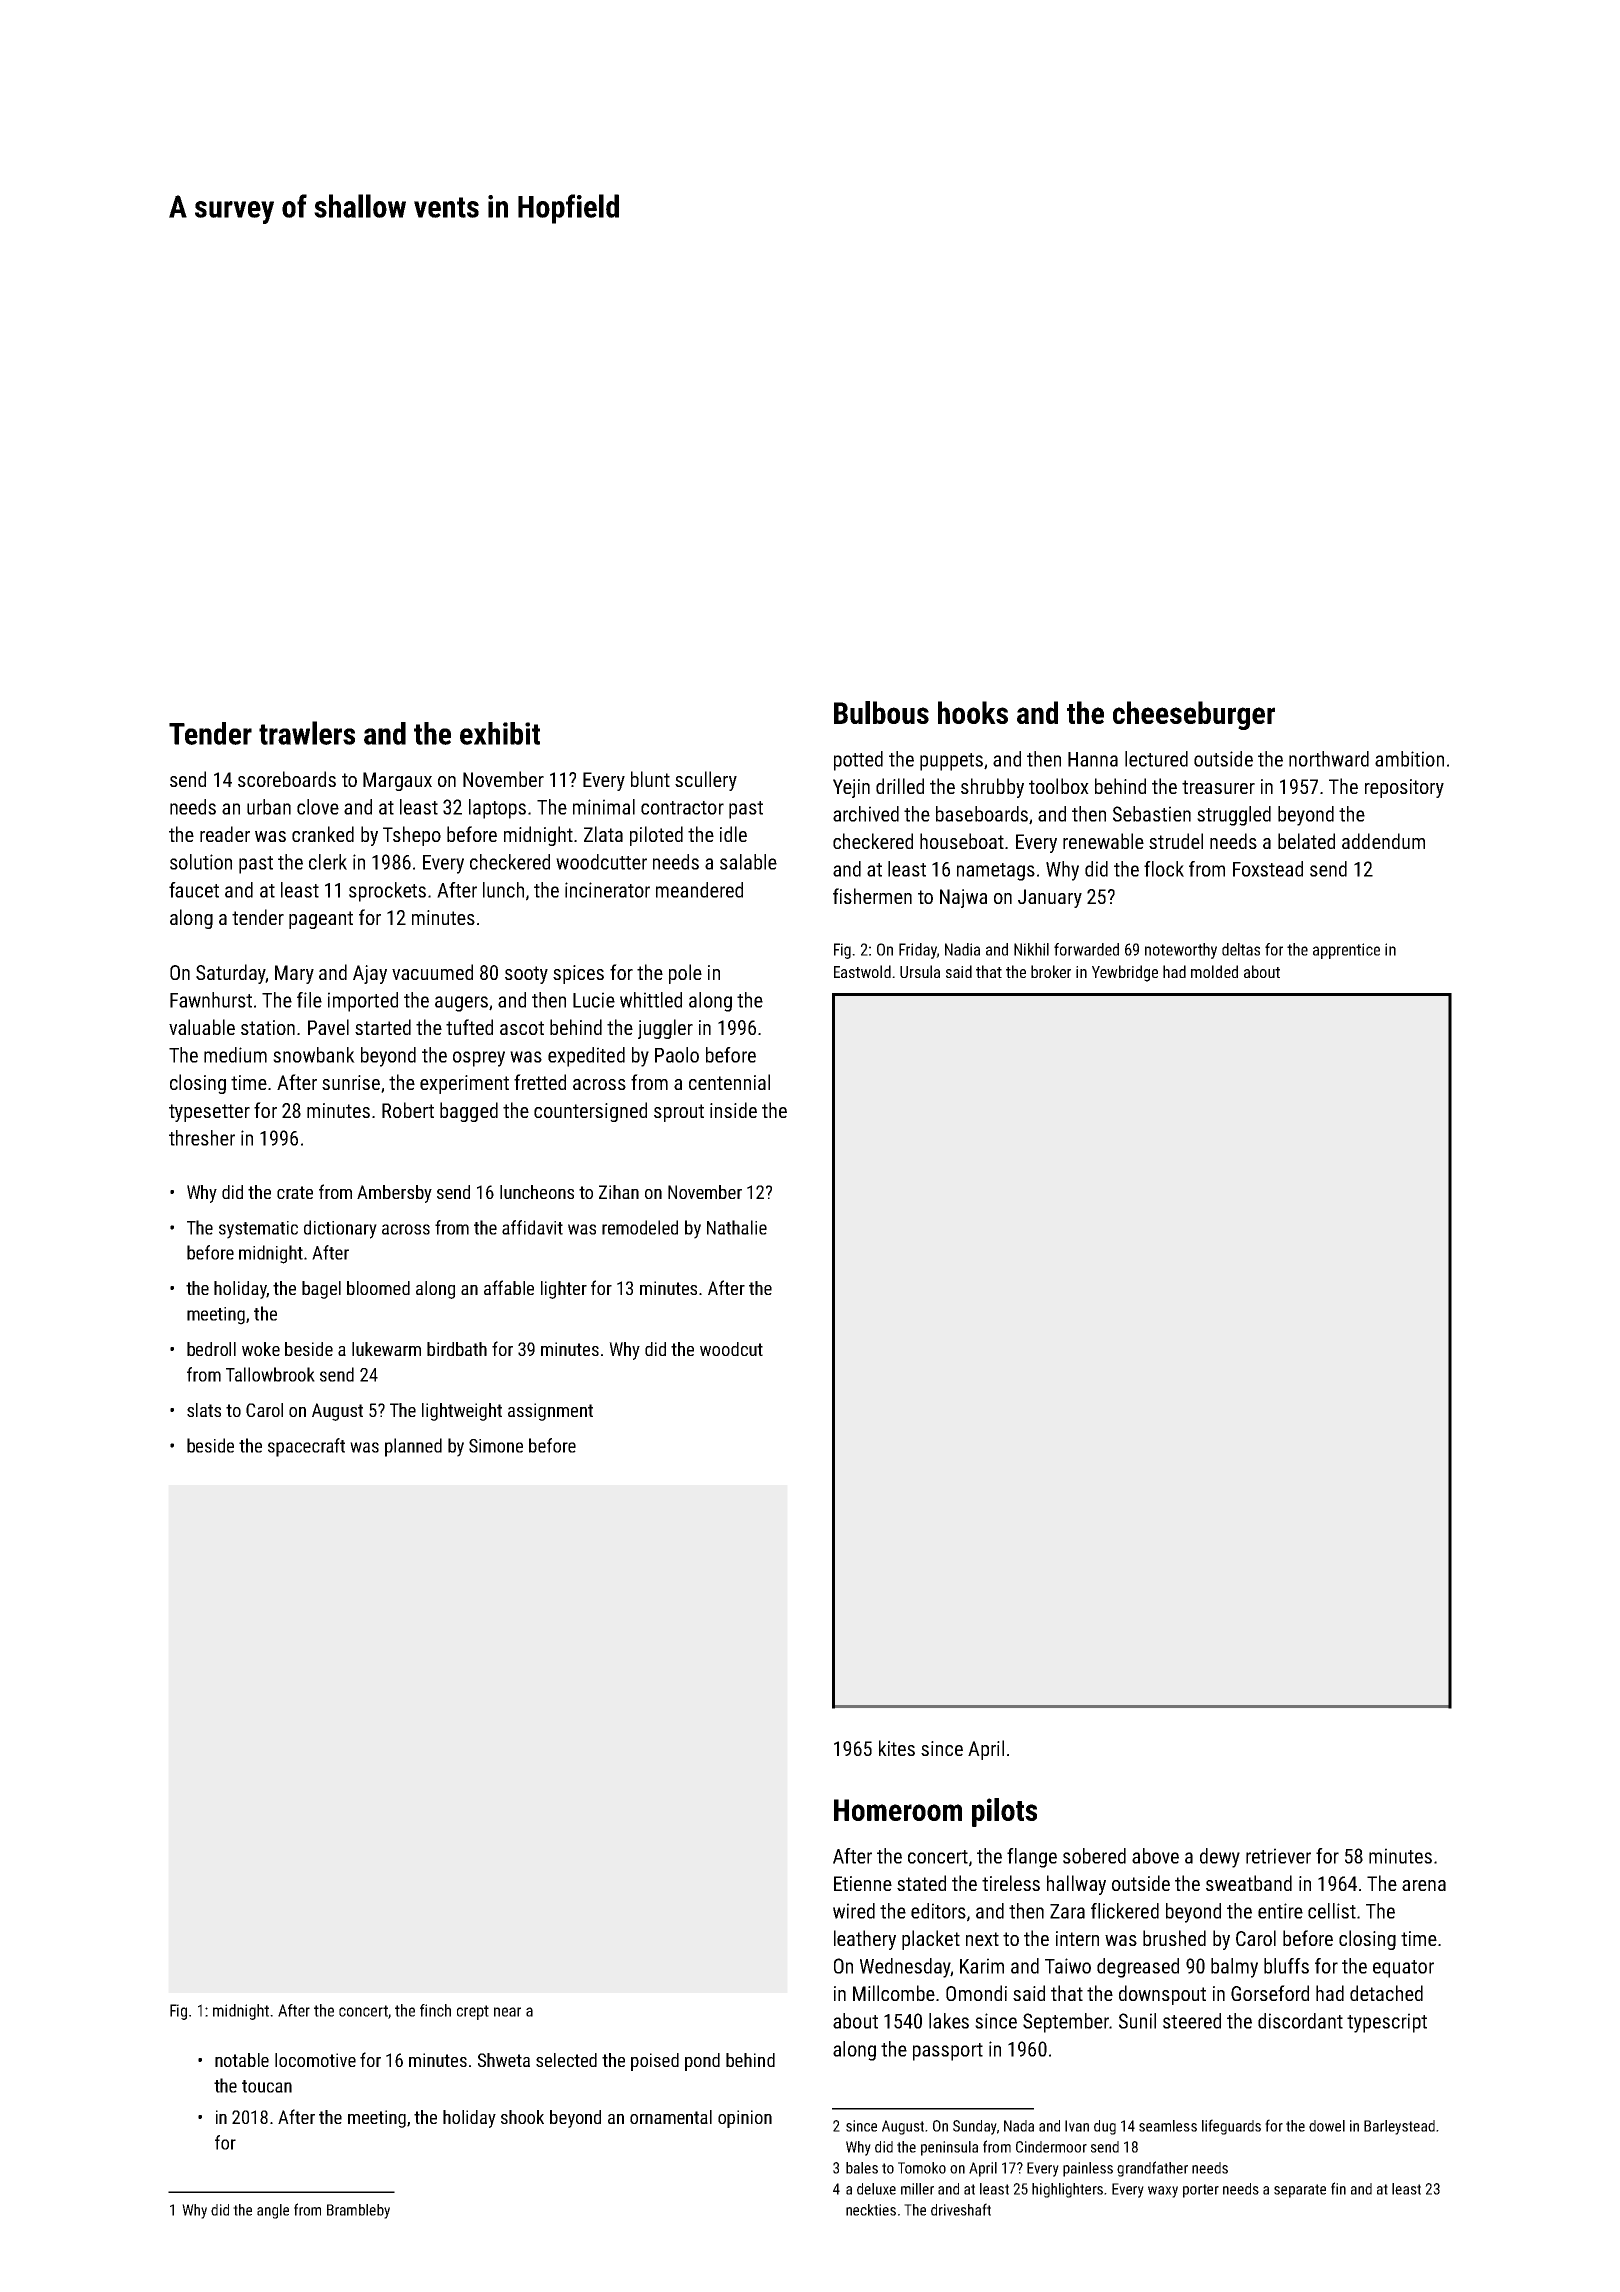 The height and width of the screenshot is (2292, 1620). What do you see at coordinates (640, 1227) in the screenshot?
I see `remodeled` at bounding box center [640, 1227].
